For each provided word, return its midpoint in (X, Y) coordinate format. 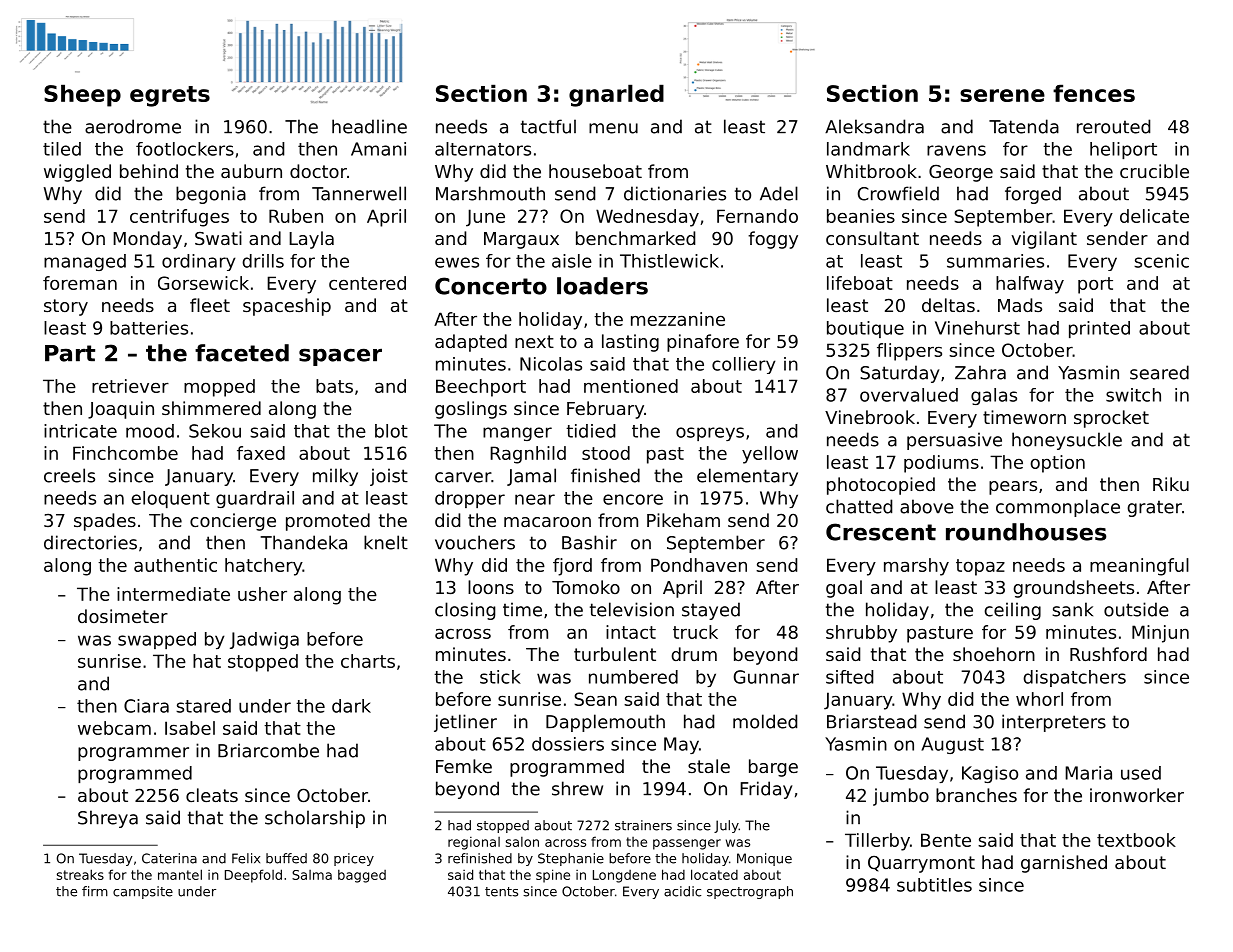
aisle (572, 261)
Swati (218, 238)
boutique (865, 329)
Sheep (82, 95)
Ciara (146, 706)
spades (105, 522)
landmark (868, 149)
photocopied (881, 486)
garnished (1064, 864)
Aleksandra (874, 126)
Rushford (1108, 654)
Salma (312, 875)
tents (501, 892)
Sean (595, 699)
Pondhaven (699, 565)
